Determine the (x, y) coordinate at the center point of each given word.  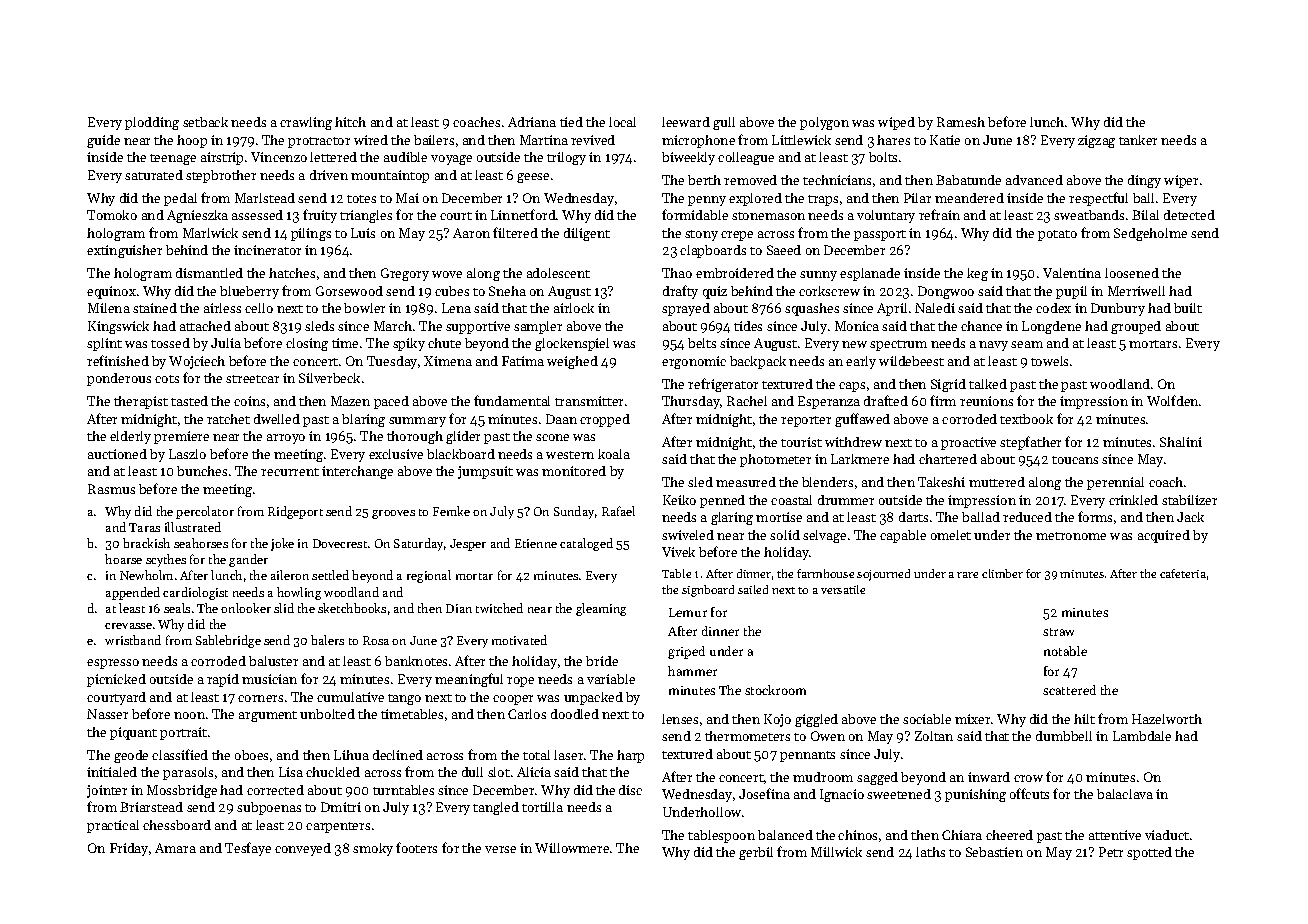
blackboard (461, 454)
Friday (129, 849)
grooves (393, 514)
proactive (968, 443)
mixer (972, 719)
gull (724, 123)
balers (327, 640)
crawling (306, 123)
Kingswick (118, 327)
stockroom (775, 690)
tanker (1138, 140)
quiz (715, 292)
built (1188, 308)
